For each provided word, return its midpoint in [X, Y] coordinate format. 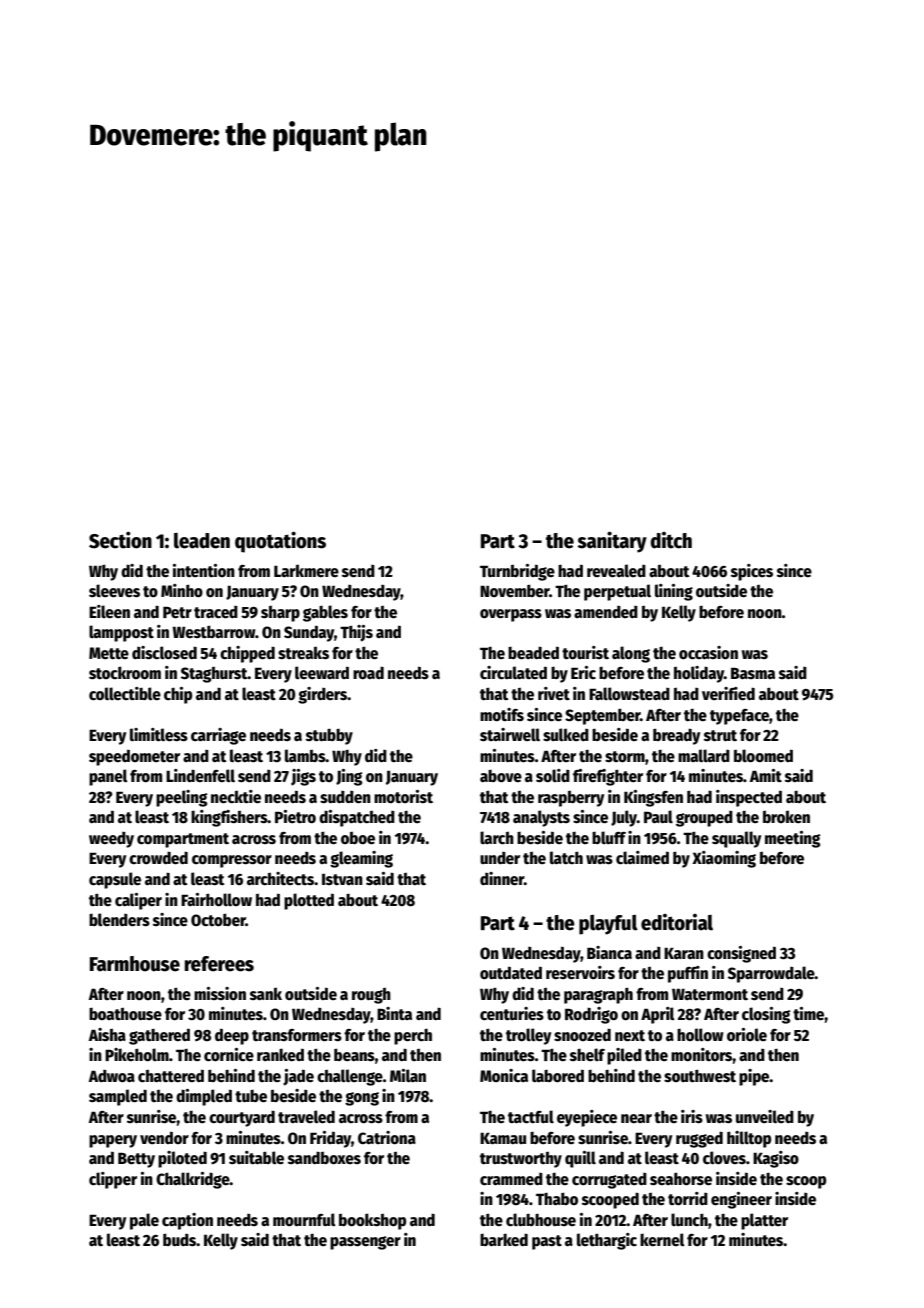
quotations [280, 542]
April [658, 1015]
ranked [280, 1054]
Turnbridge [517, 572]
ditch [671, 540]
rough [371, 996]
